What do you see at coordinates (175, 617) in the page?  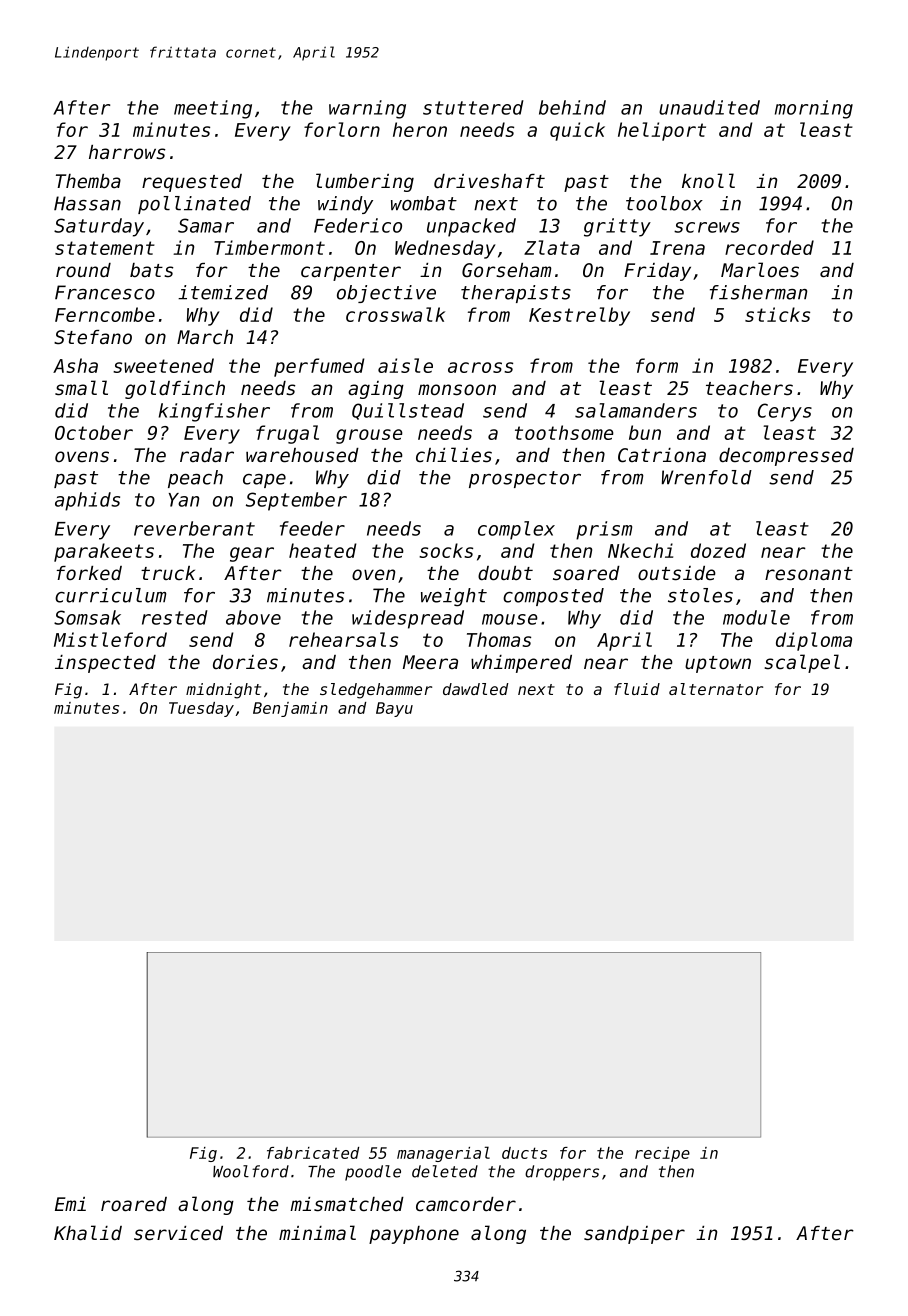 I see `rested` at bounding box center [175, 617].
